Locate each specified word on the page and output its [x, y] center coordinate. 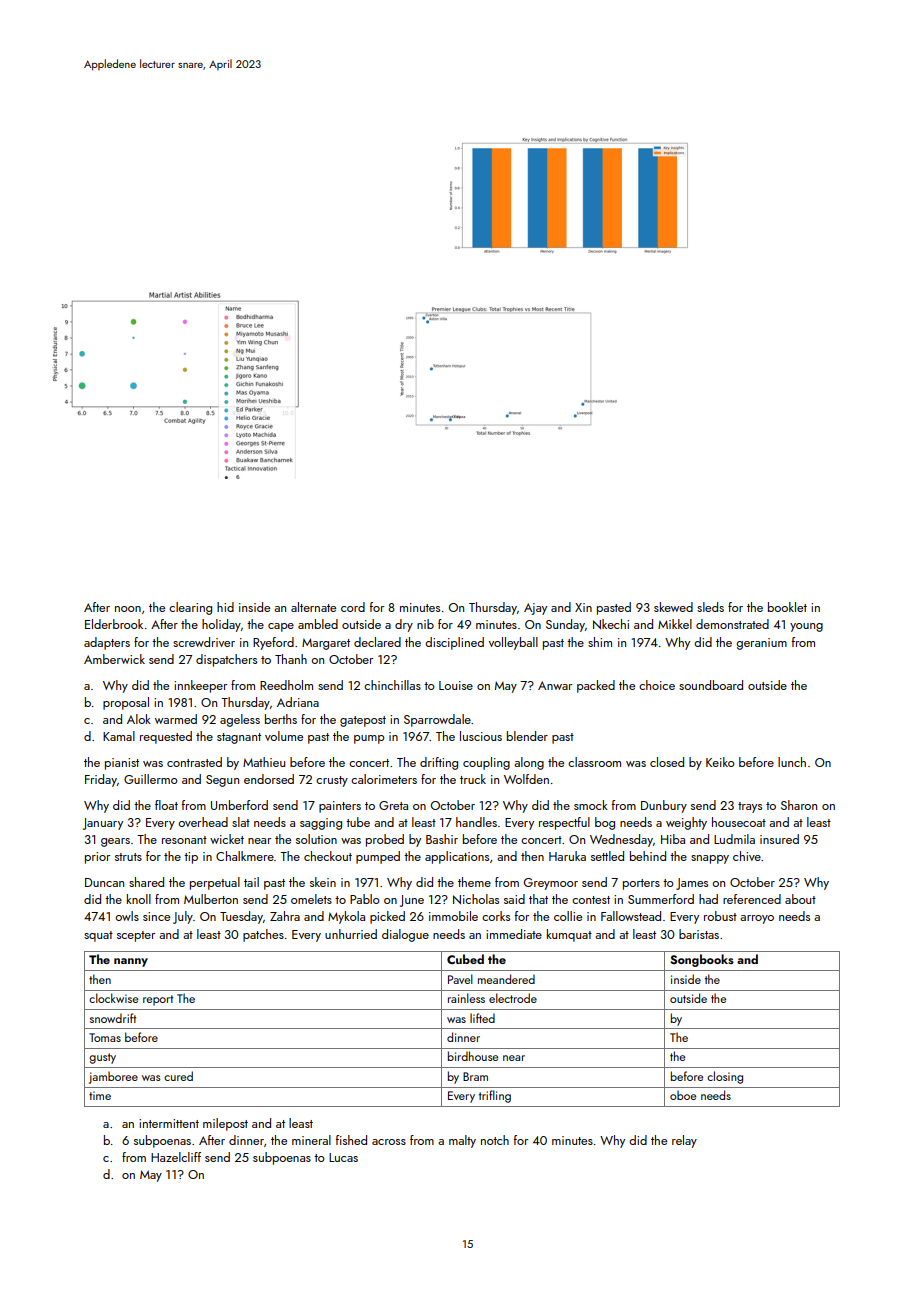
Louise [456, 685]
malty [462, 1141]
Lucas [343, 1157]
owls [127, 916]
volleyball [513, 643]
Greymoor [551, 884]
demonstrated [732, 624]
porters [641, 884]
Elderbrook [114, 624]
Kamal [119, 736]
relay [684, 1141]
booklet [787, 607]
